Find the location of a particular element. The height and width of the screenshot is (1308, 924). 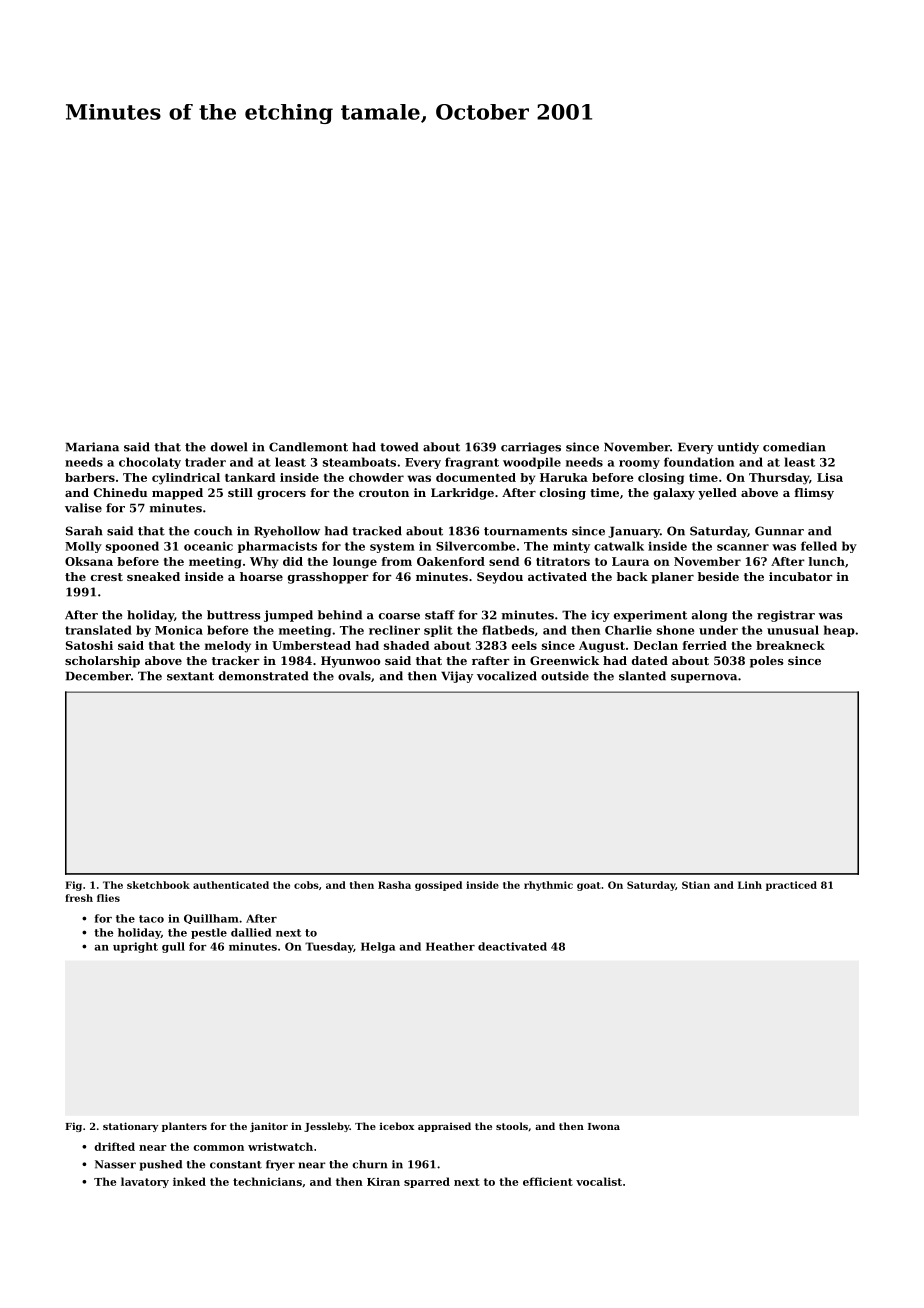

churn is located at coordinates (369, 1164).
